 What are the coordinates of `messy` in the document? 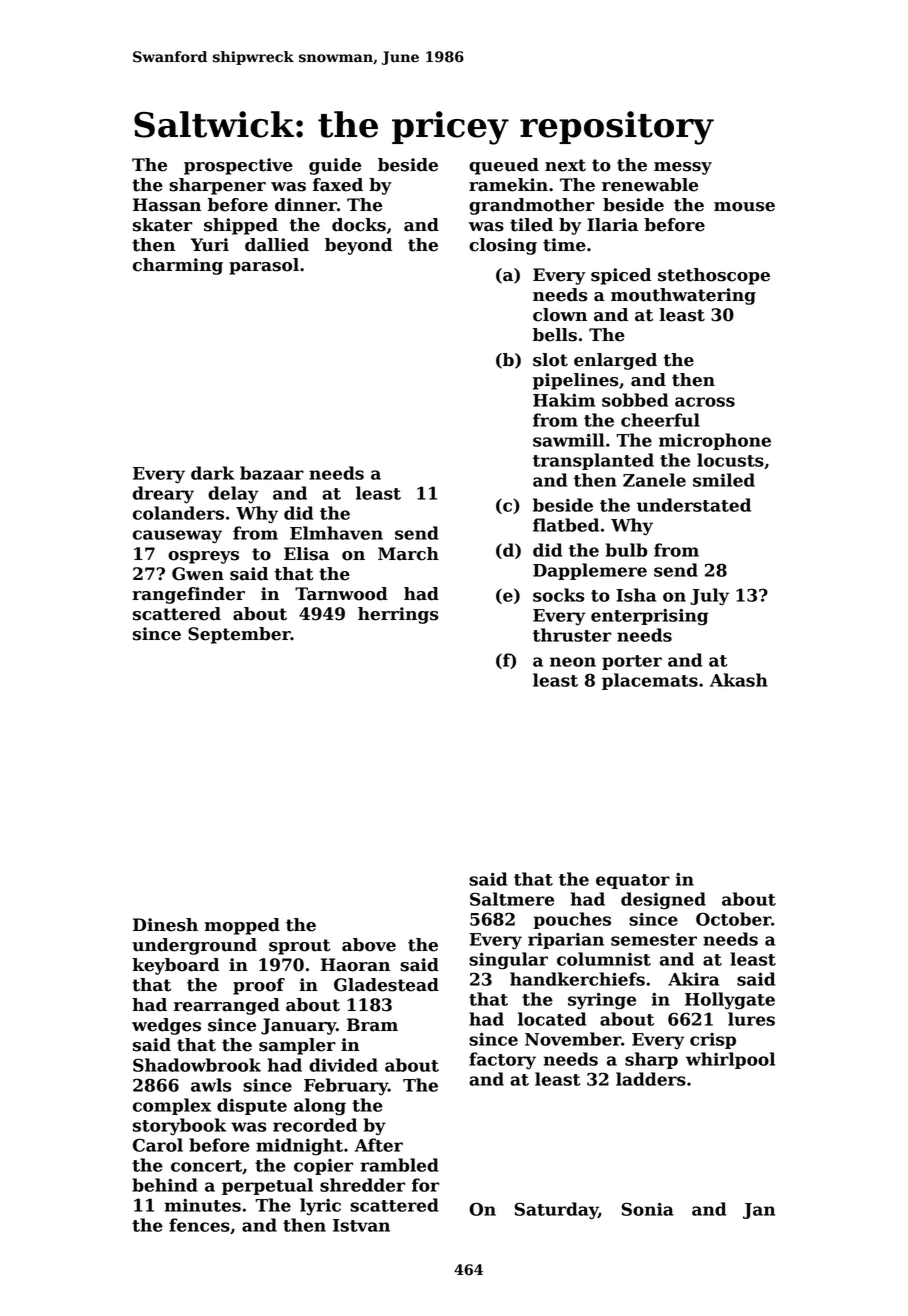 It's located at (683, 168).
